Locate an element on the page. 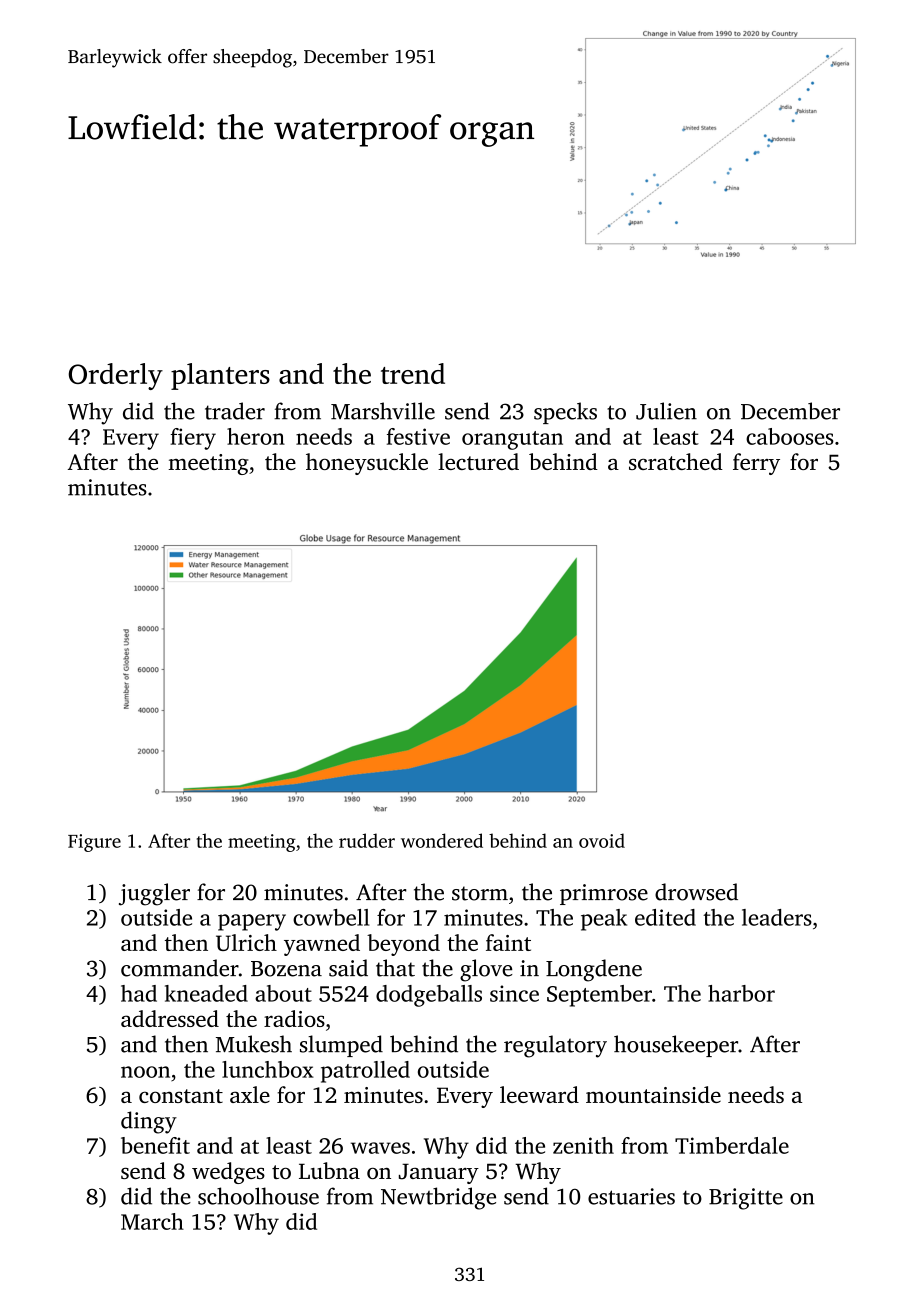  constant is located at coordinates (181, 1096).
